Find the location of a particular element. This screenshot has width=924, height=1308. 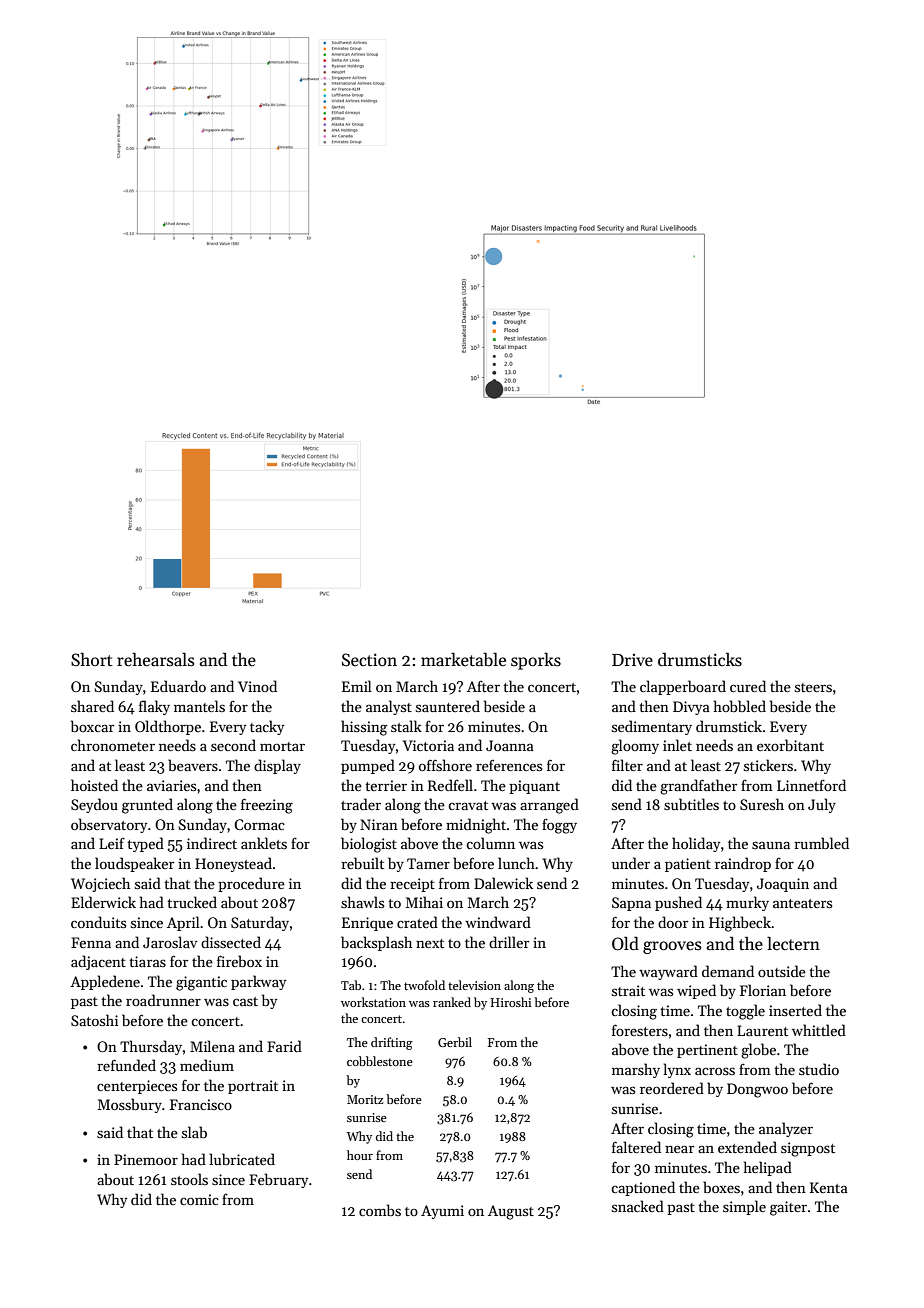

hour is located at coordinates (360, 1155).
